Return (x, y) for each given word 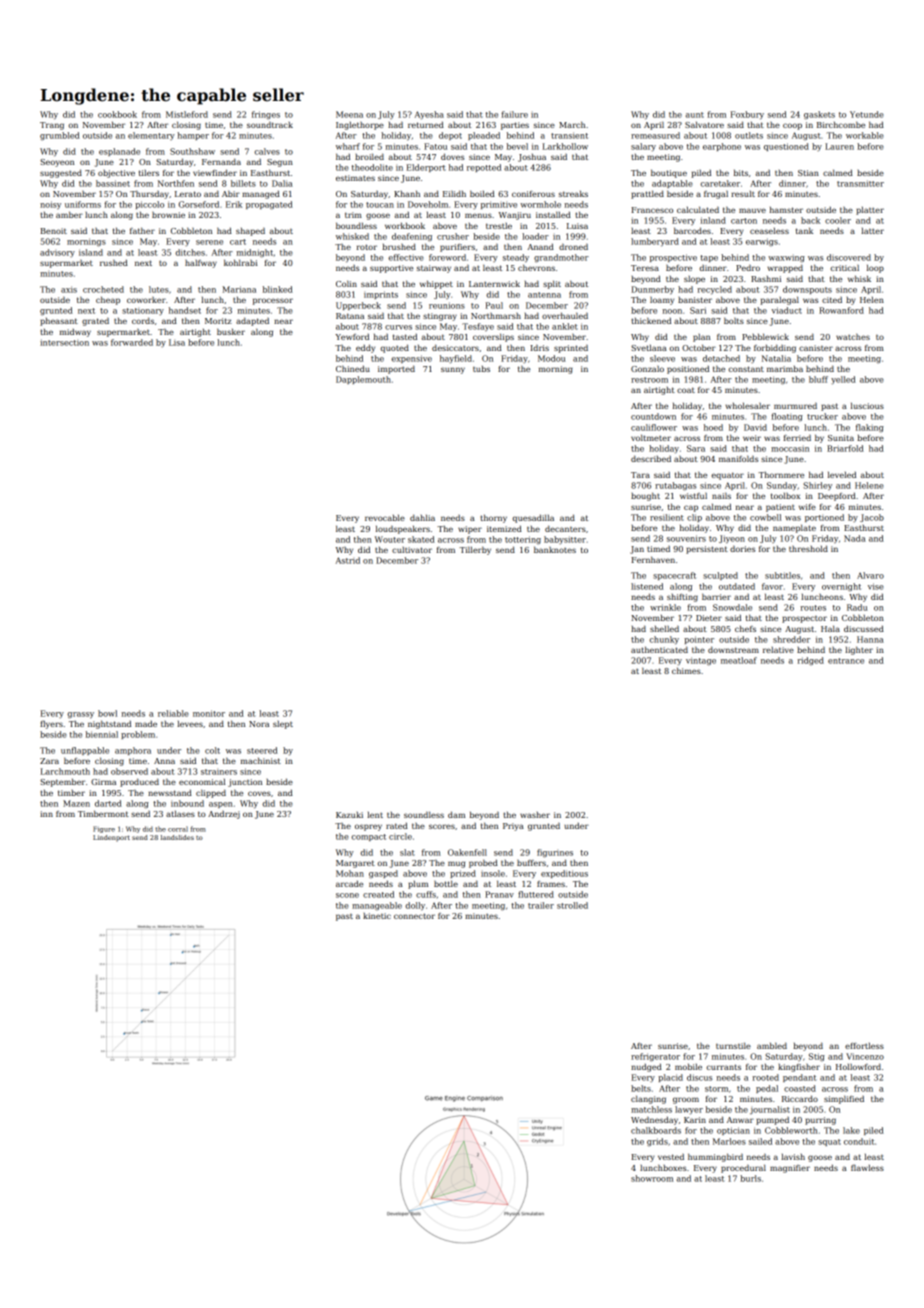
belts (641, 1088)
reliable (173, 713)
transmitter (860, 183)
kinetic (377, 916)
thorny (493, 519)
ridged (811, 661)
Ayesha (429, 115)
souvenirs (686, 538)
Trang (52, 126)
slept (283, 725)
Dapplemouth (363, 380)
